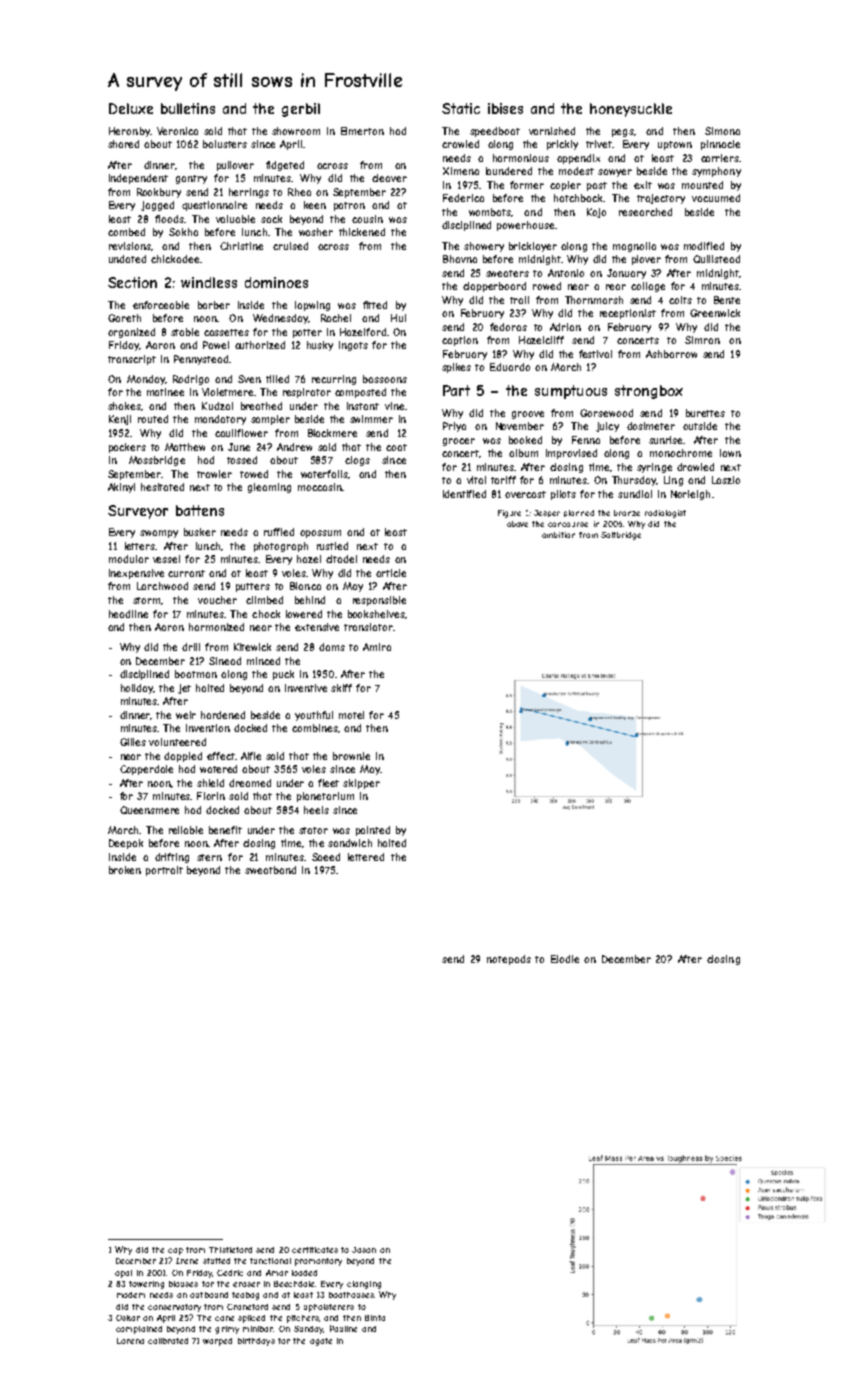 The width and height of the document is (849, 1400). I want to click on blouses, so click(183, 1284).
